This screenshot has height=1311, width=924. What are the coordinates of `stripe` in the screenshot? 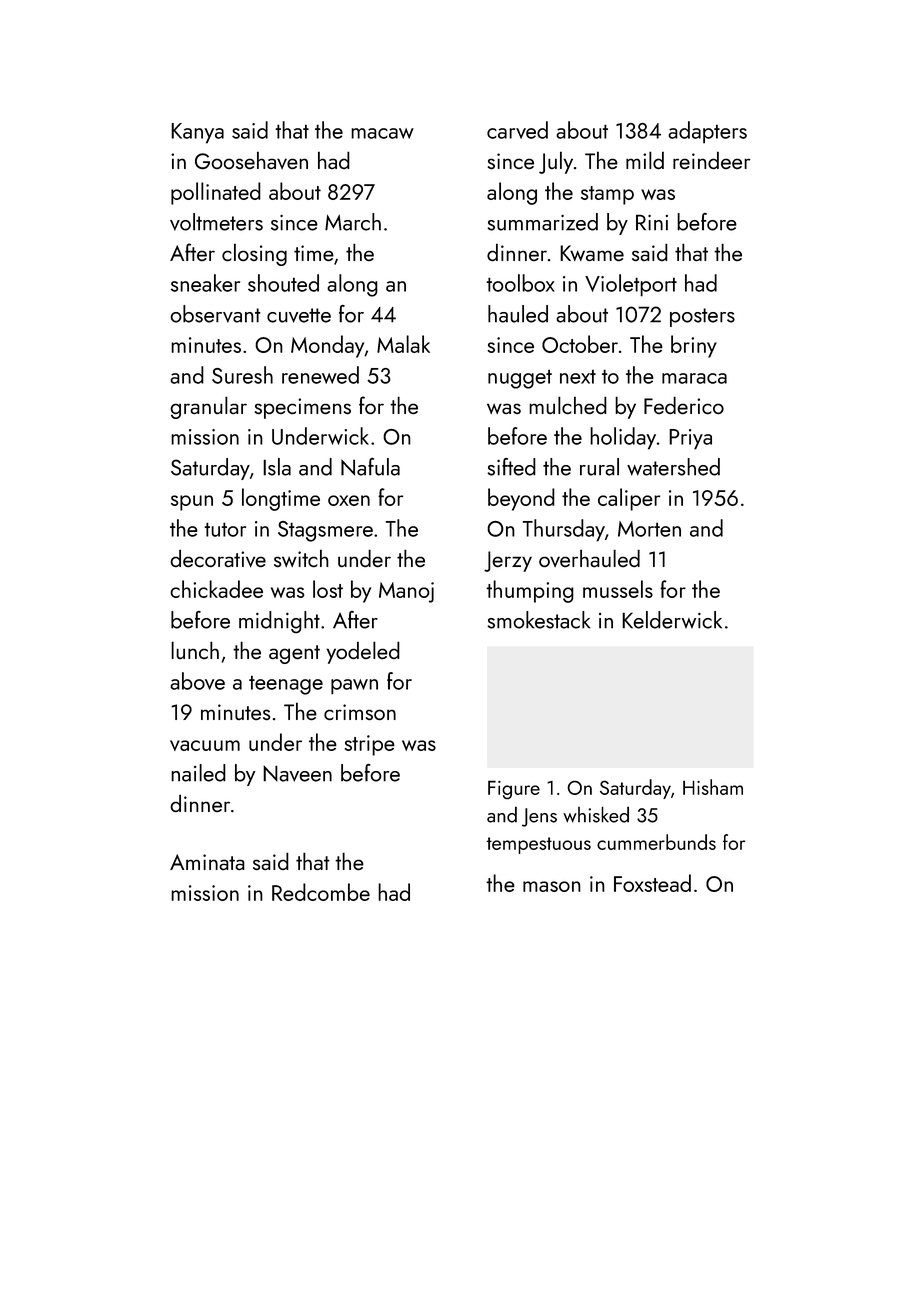 It's located at (369, 745).
